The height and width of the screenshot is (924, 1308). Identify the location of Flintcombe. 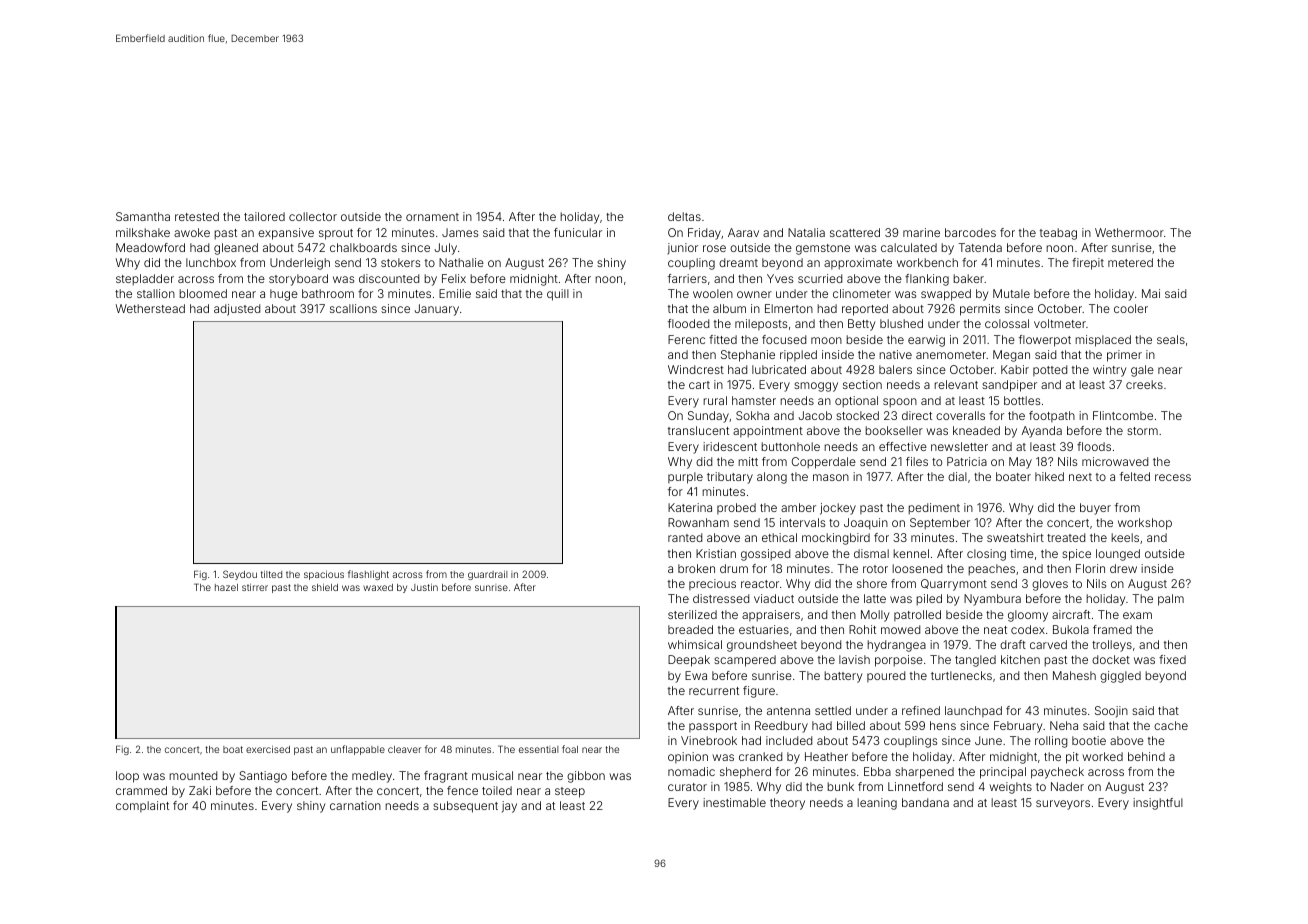
(1123, 415).
